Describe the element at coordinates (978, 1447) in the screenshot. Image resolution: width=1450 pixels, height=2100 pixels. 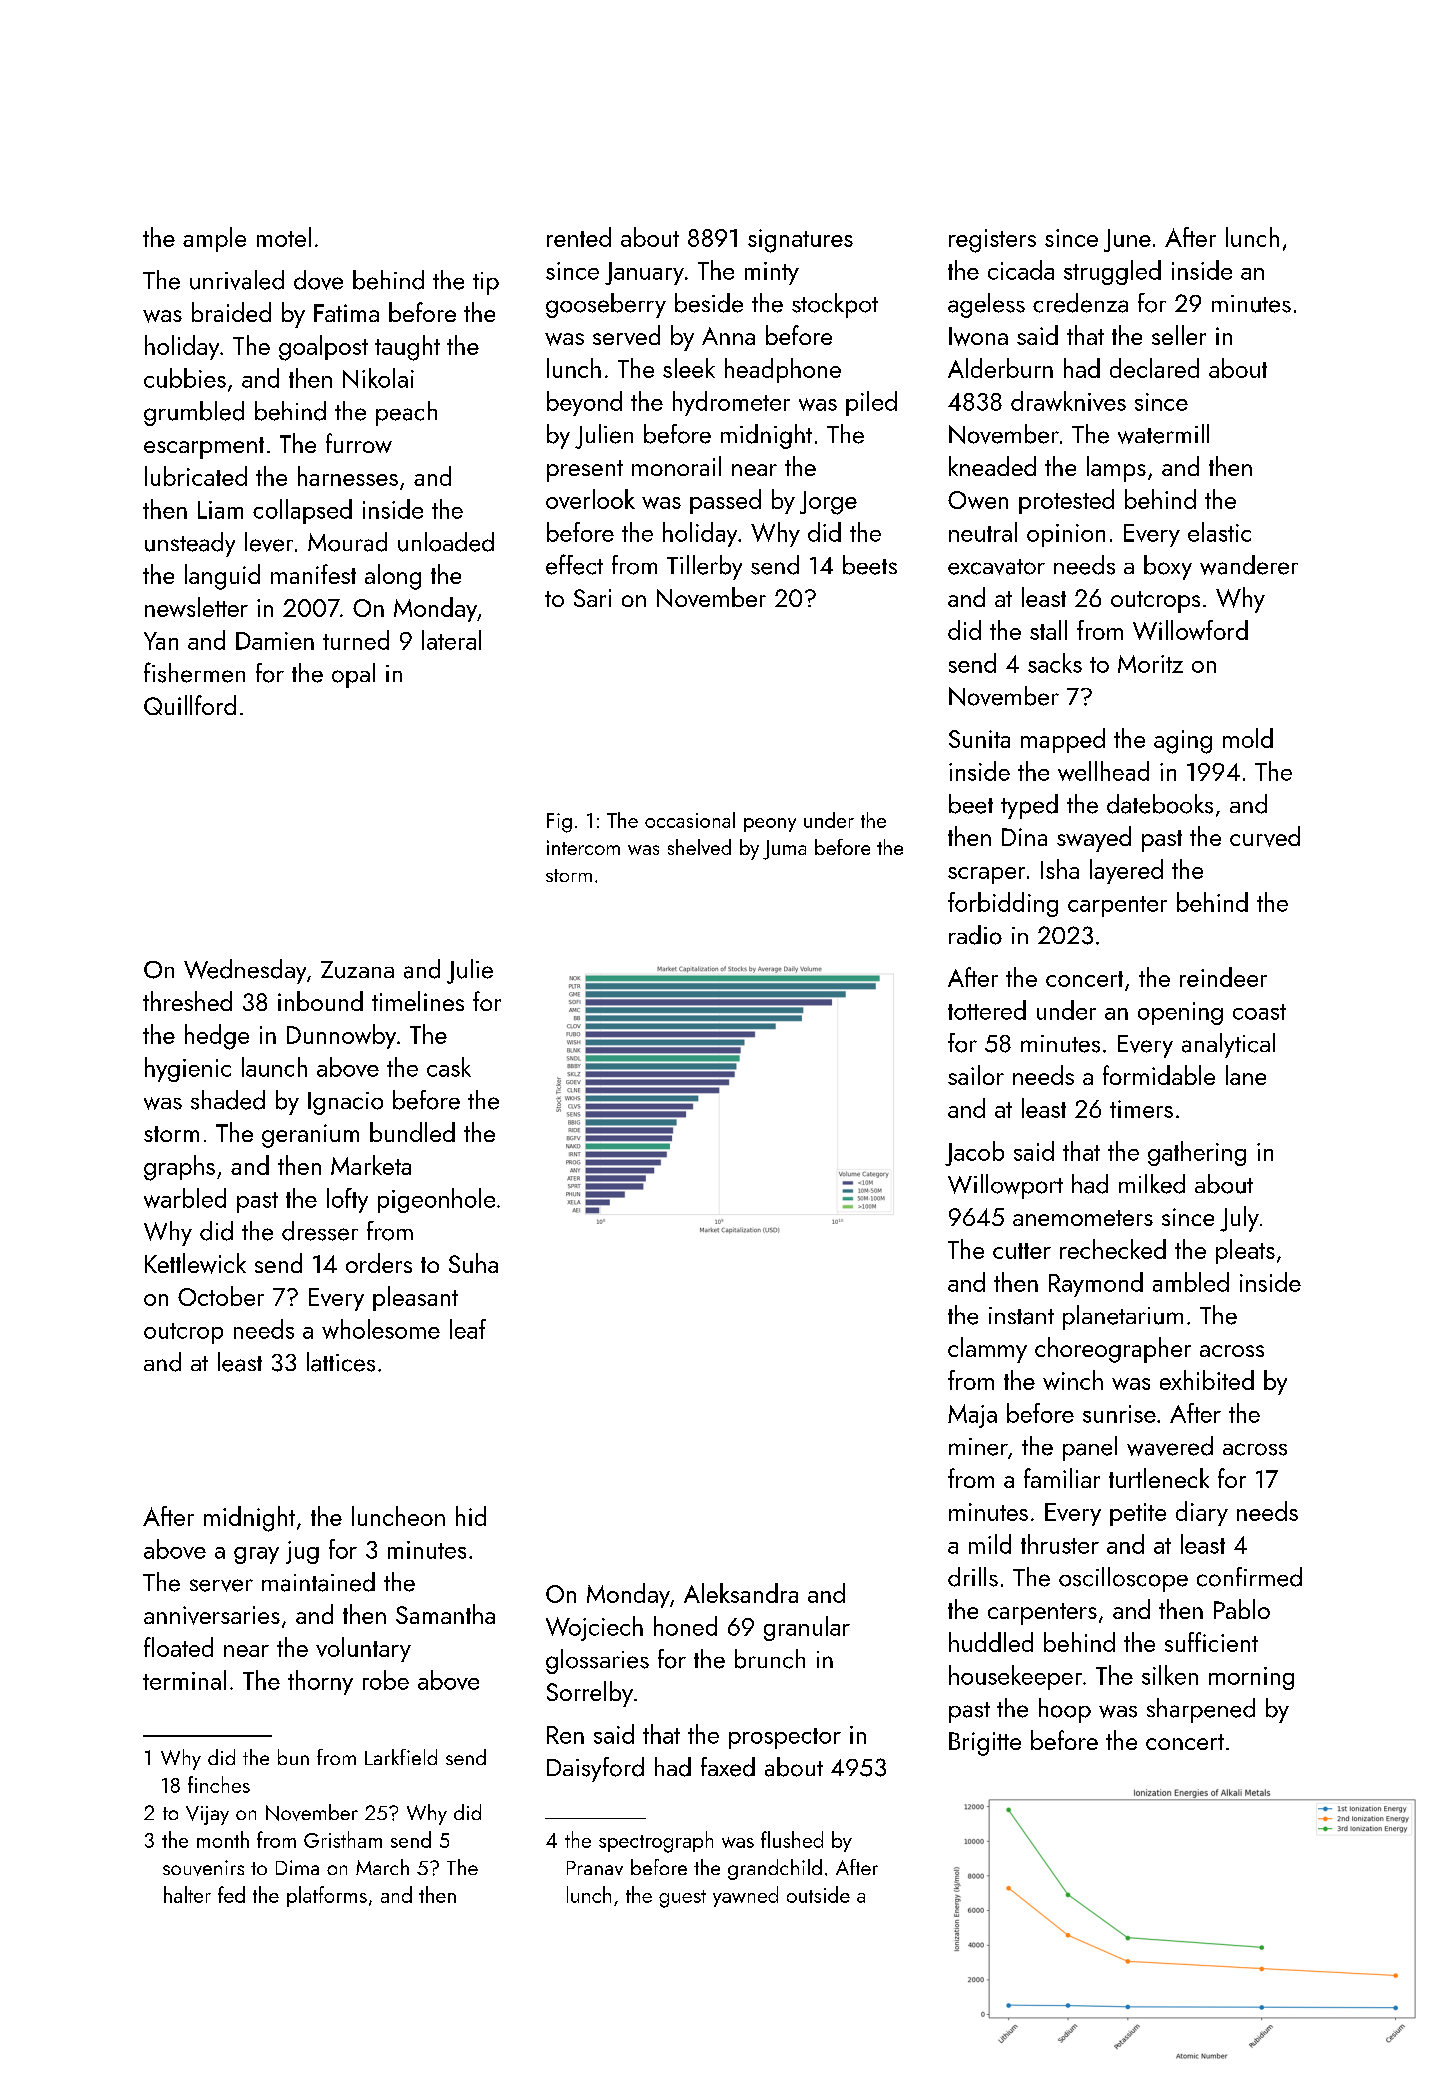
I see `miner` at that location.
